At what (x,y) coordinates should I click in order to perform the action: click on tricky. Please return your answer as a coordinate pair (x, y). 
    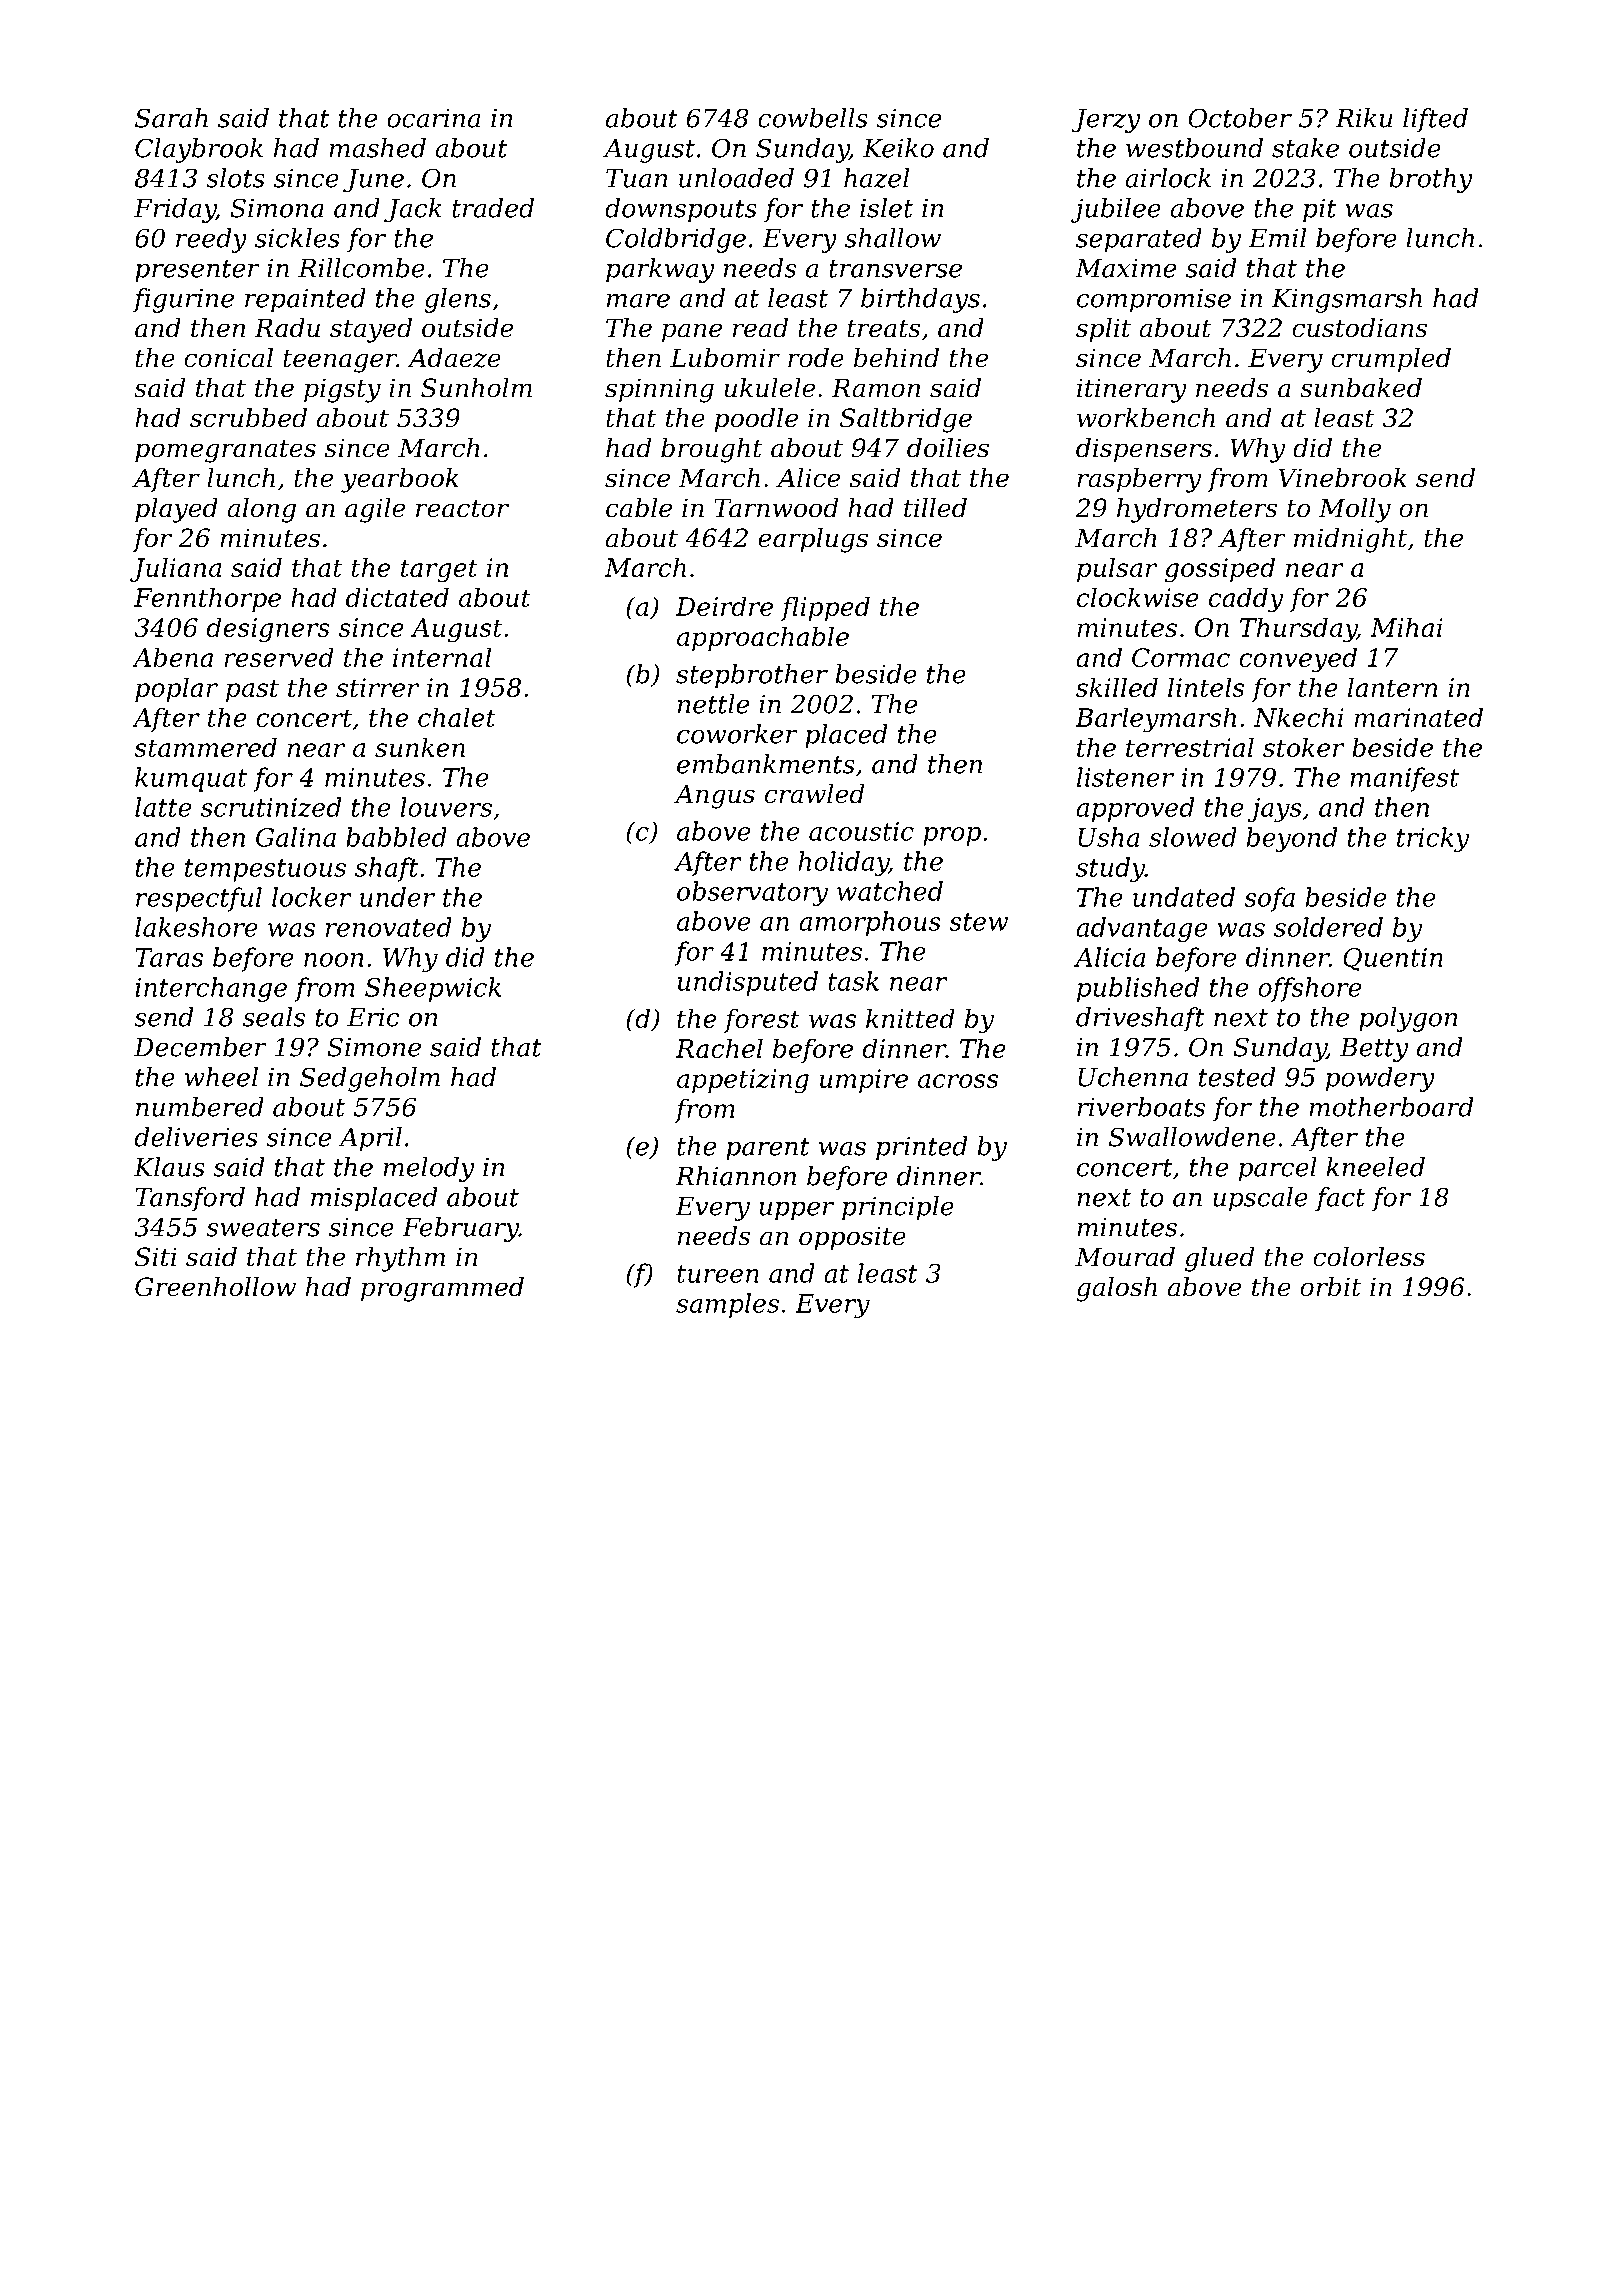
    Looking at the image, I should click on (1433, 839).
